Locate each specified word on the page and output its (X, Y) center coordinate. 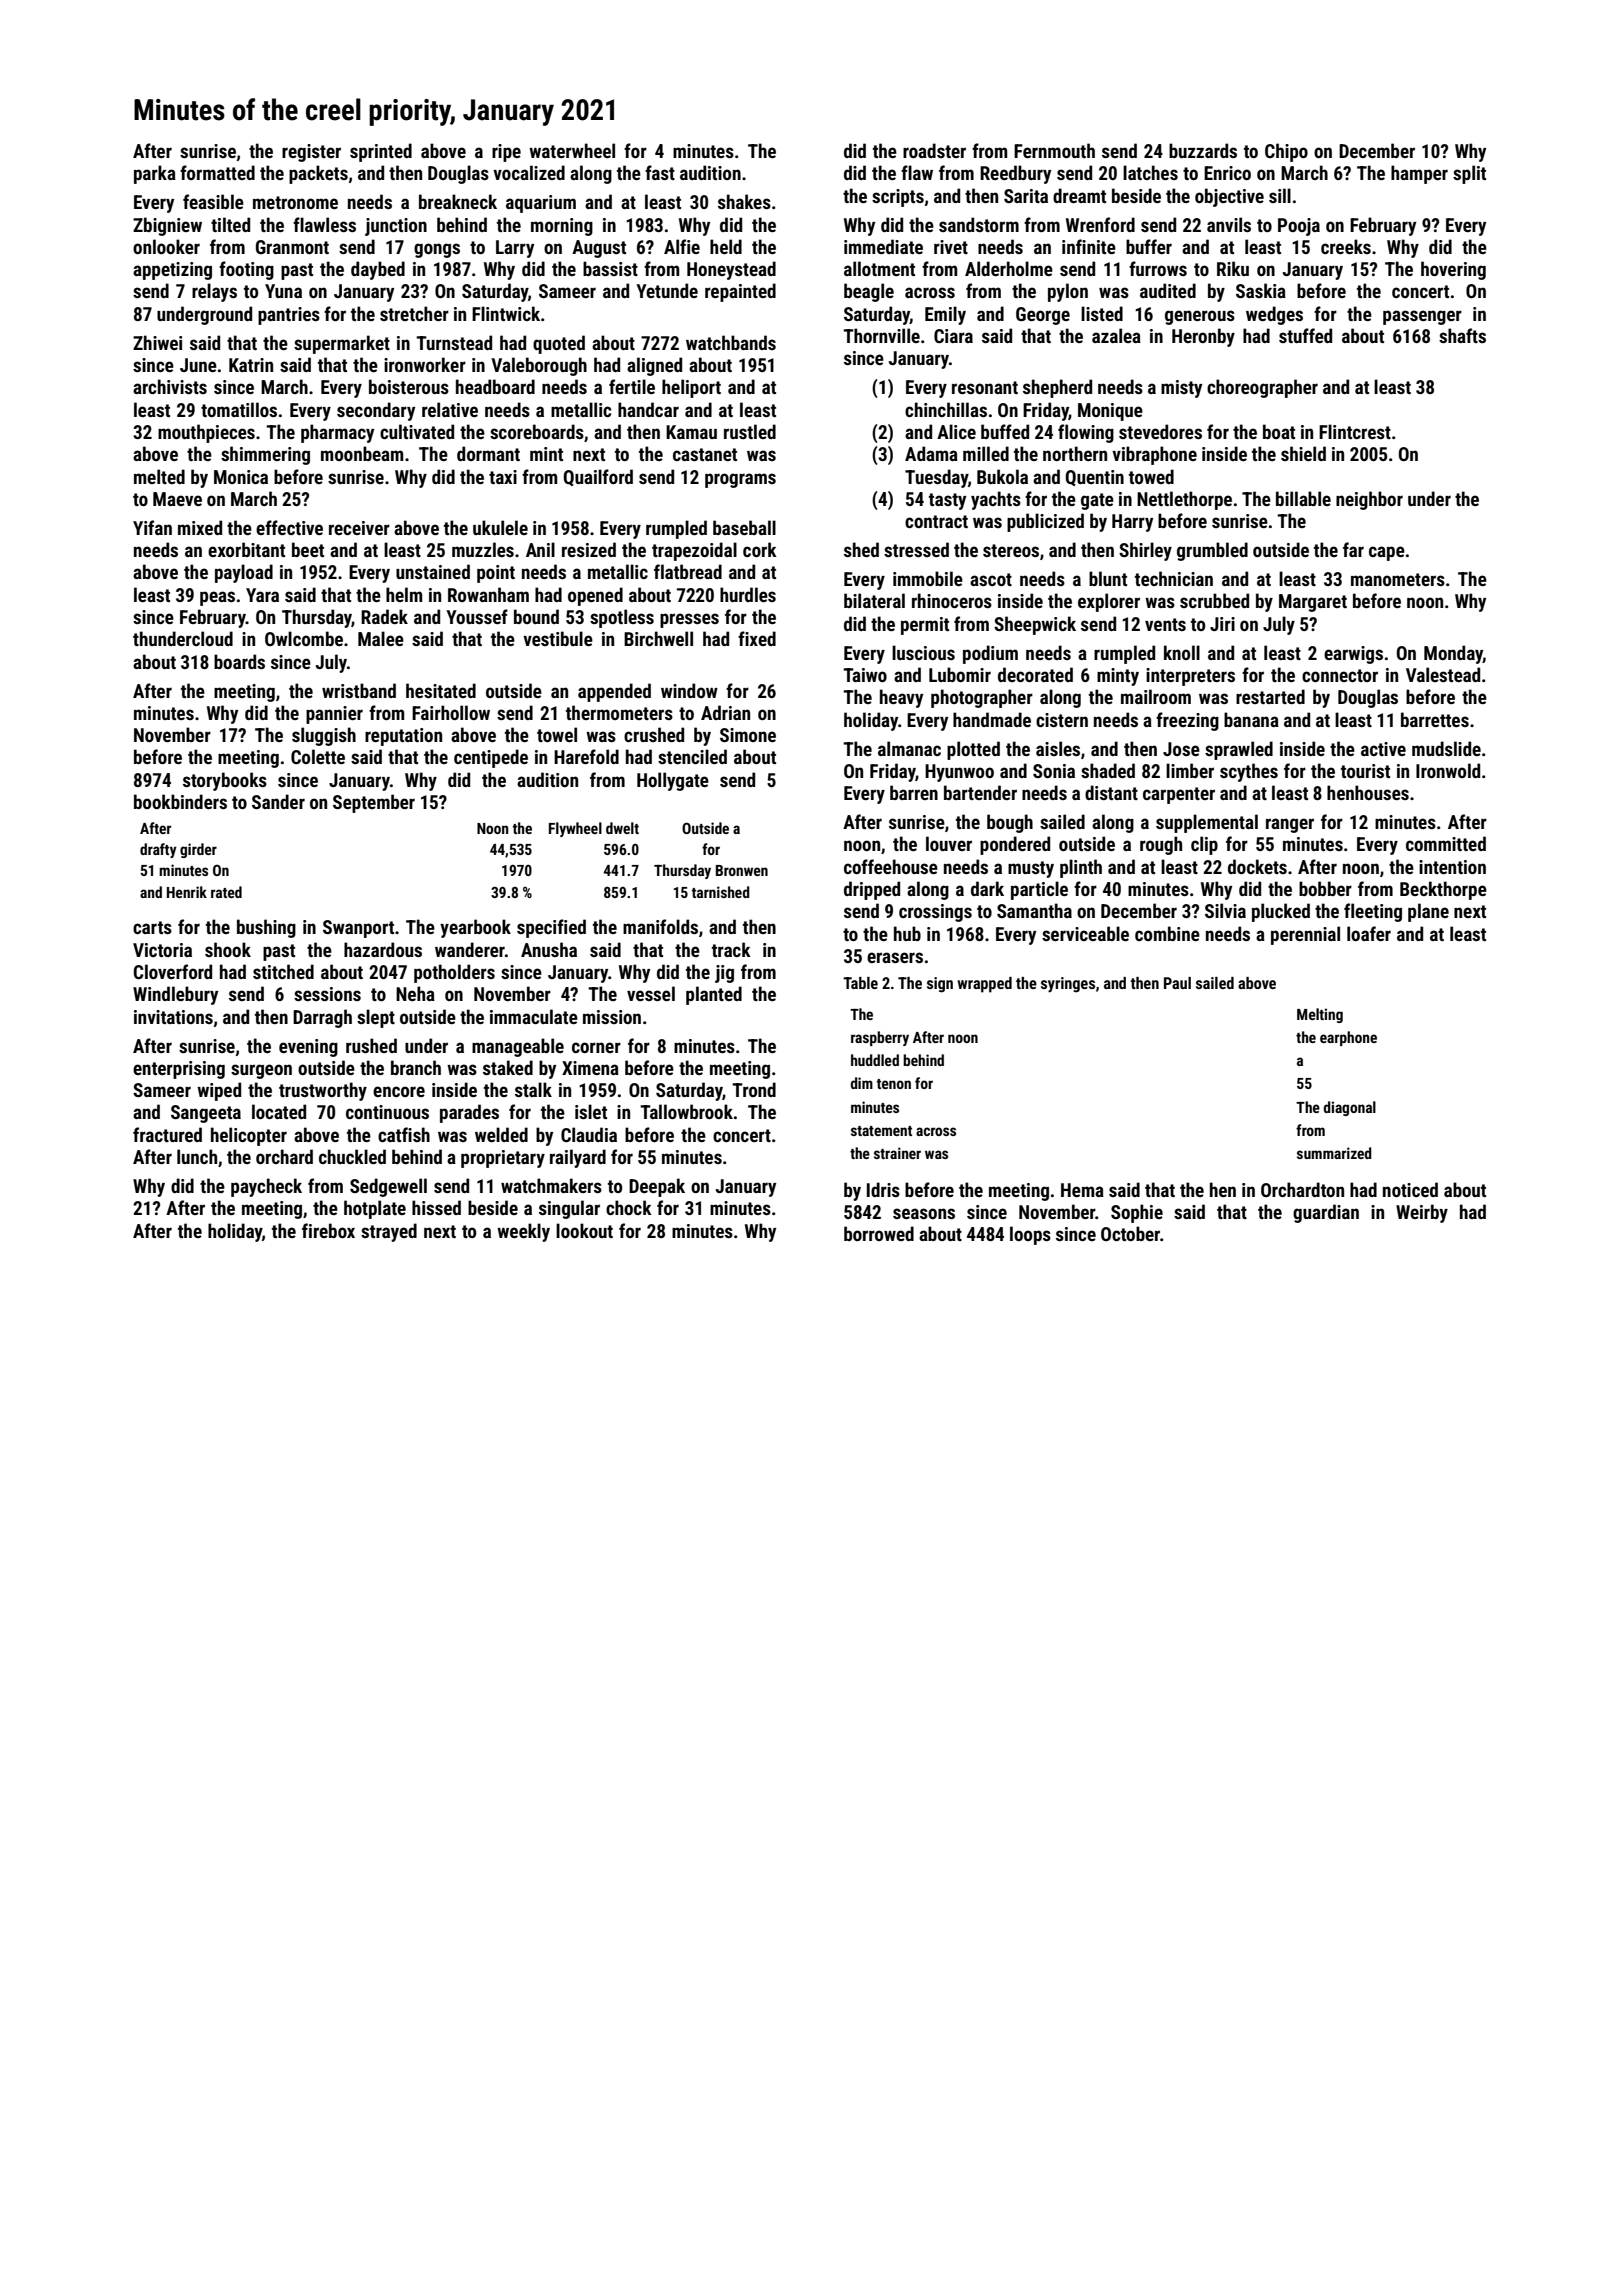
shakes (744, 201)
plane (1428, 912)
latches (1150, 172)
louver (949, 843)
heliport (691, 388)
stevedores (1160, 431)
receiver (359, 528)
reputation (403, 737)
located (279, 1111)
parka (155, 174)
